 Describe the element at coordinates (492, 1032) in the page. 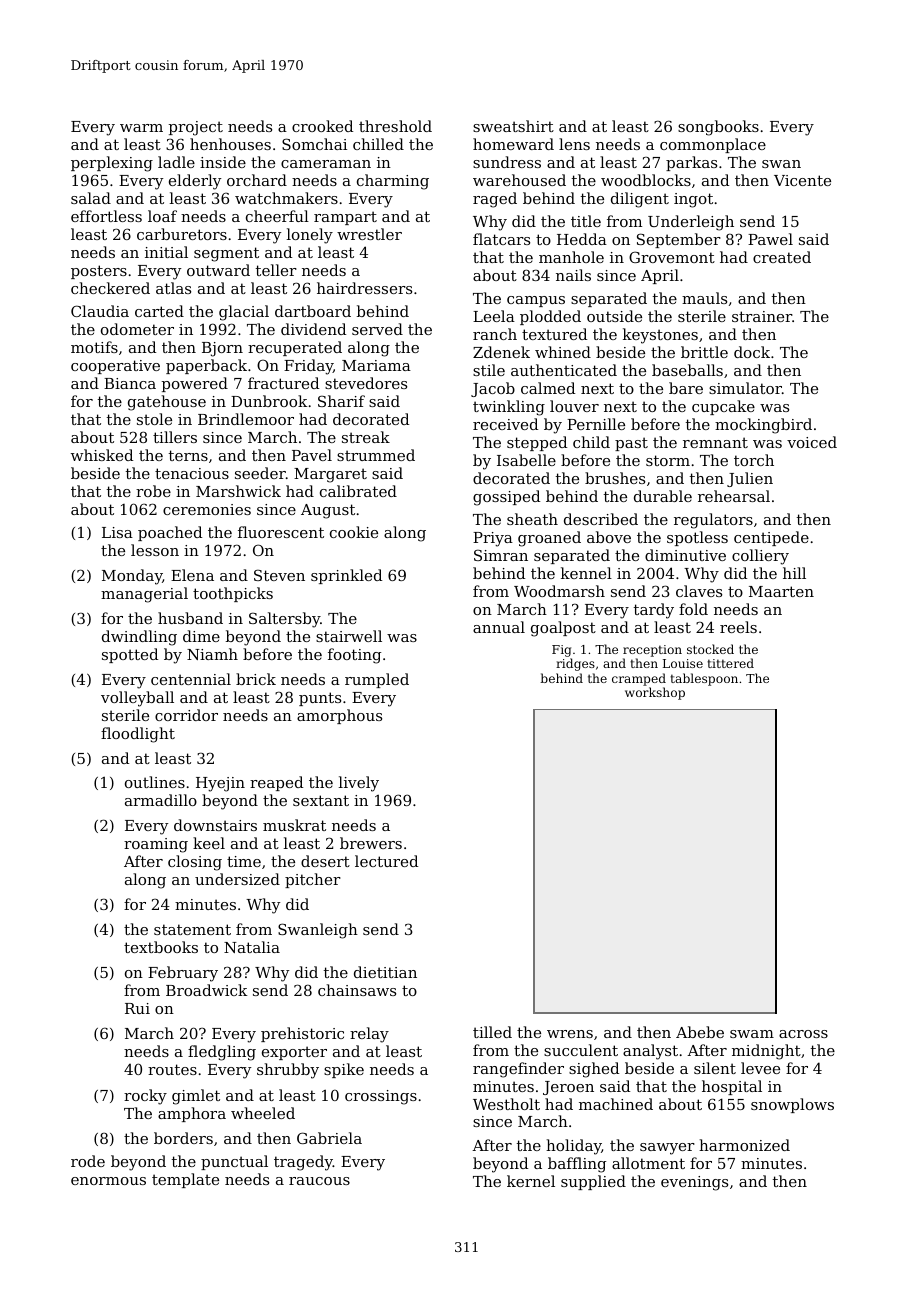

I see `tilled` at that location.
